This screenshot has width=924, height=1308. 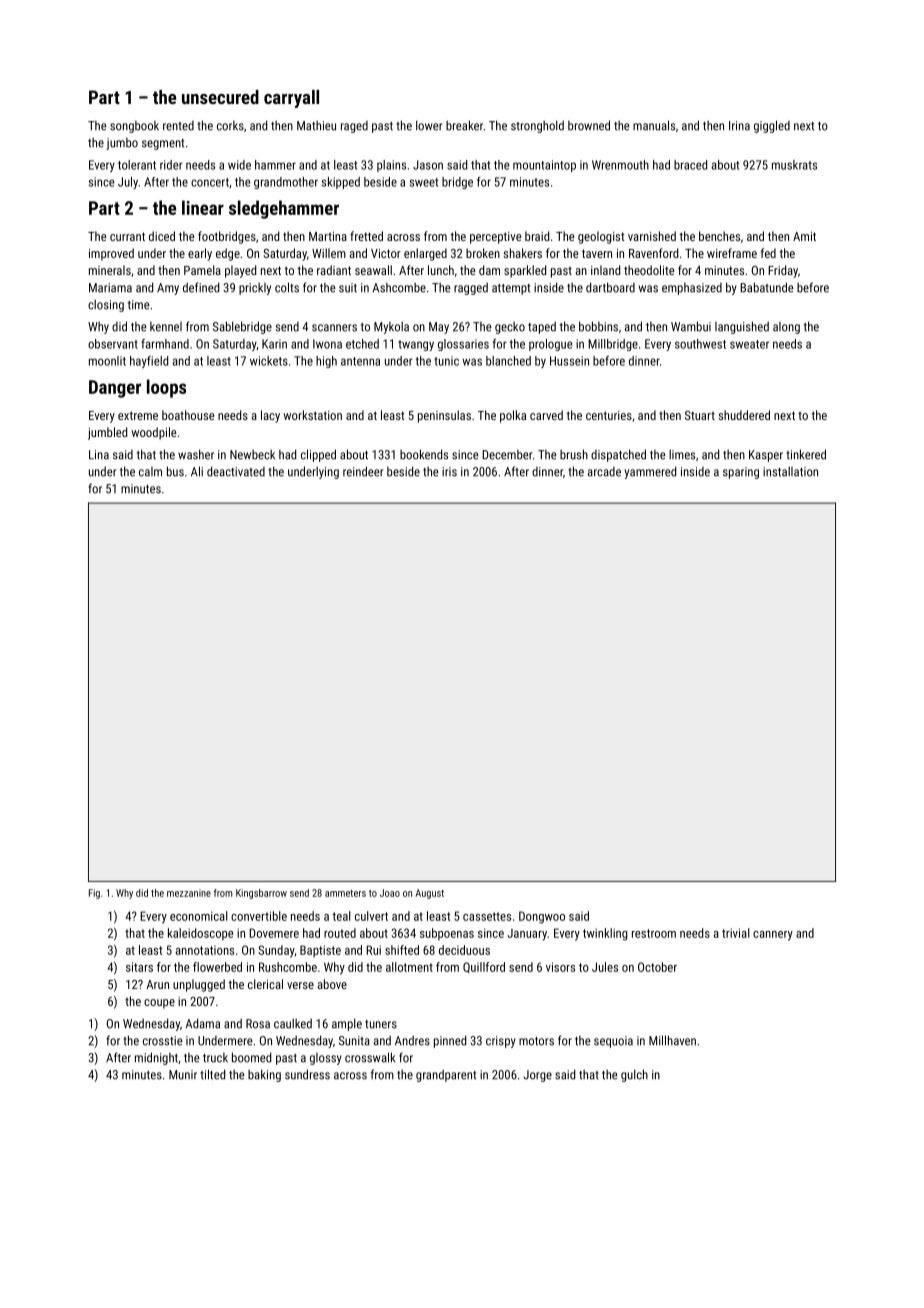 What do you see at coordinates (654, 125) in the screenshot?
I see `manuals` at bounding box center [654, 125].
